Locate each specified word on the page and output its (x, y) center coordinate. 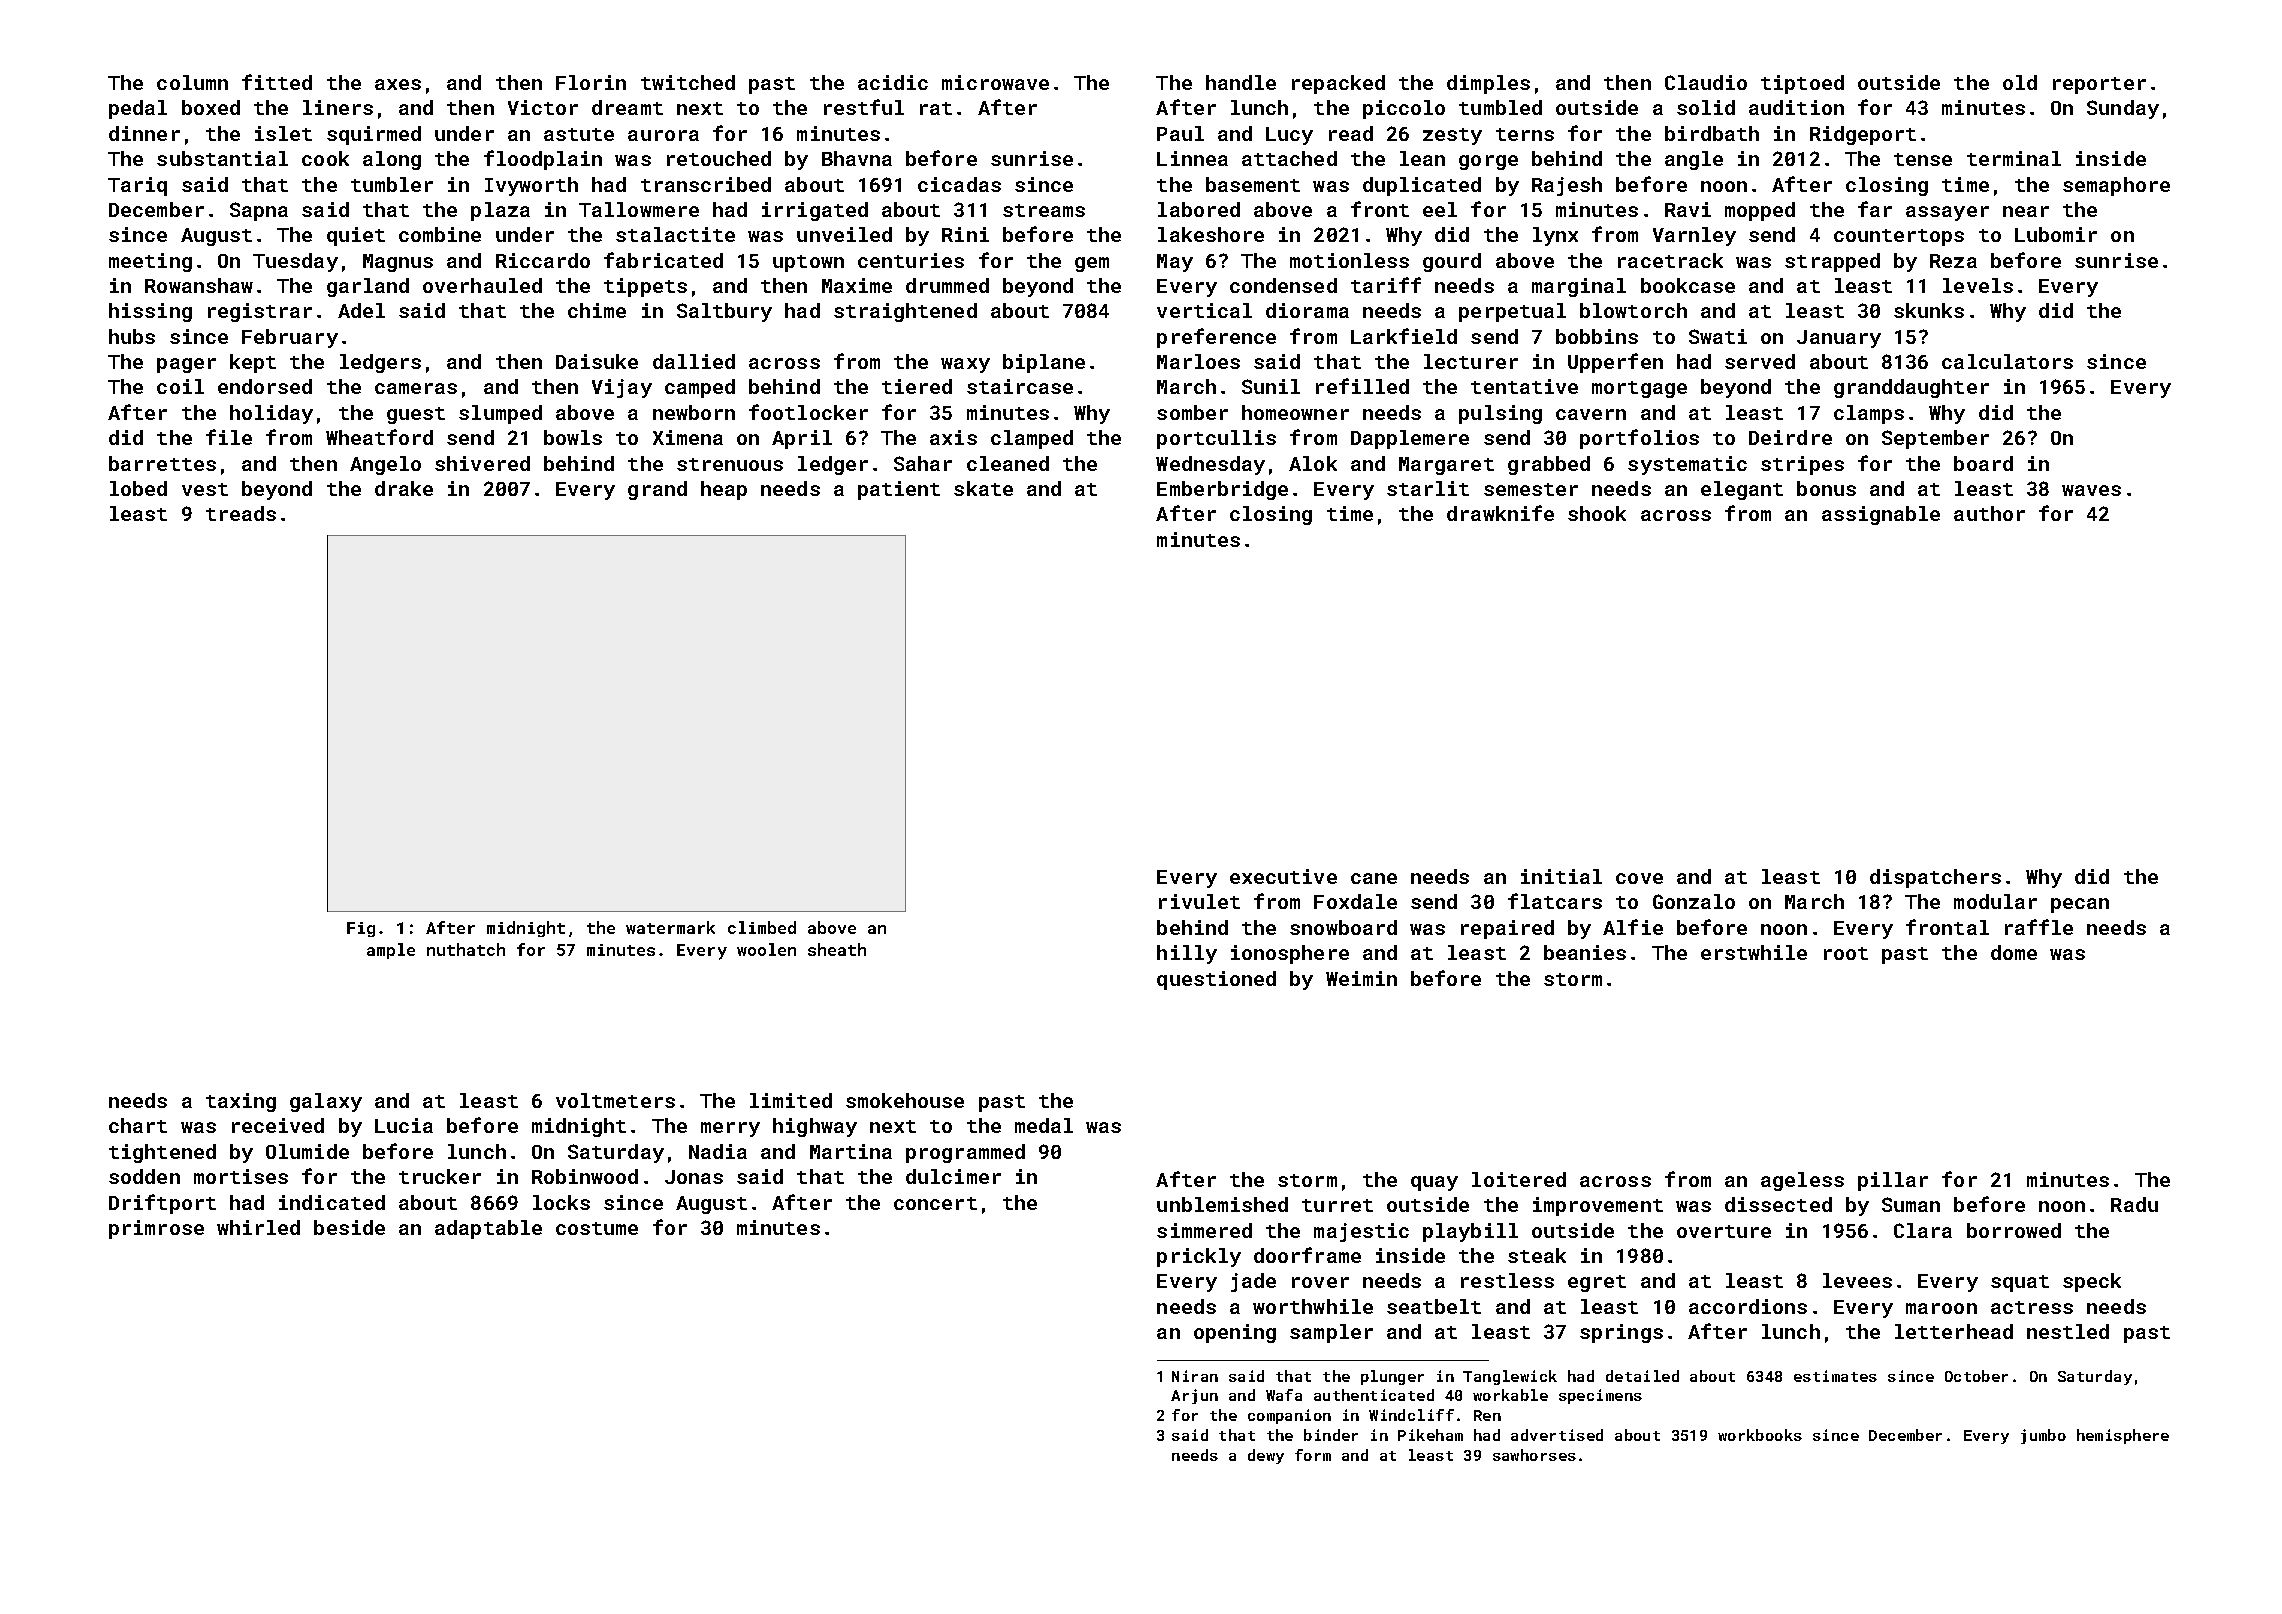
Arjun (1194, 1396)
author (1989, 513)
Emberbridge (1222, 490)
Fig (361, 929)
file (229, 437)
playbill (1470, 1232)
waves (2091, 490)
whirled (258, 1227)
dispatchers (1935, 878)
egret (1597, 1283)
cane (1374, 878)
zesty (1452, 136)
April (802, 439)
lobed (138, 488)
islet (283, 133)
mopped (1760, 211)
